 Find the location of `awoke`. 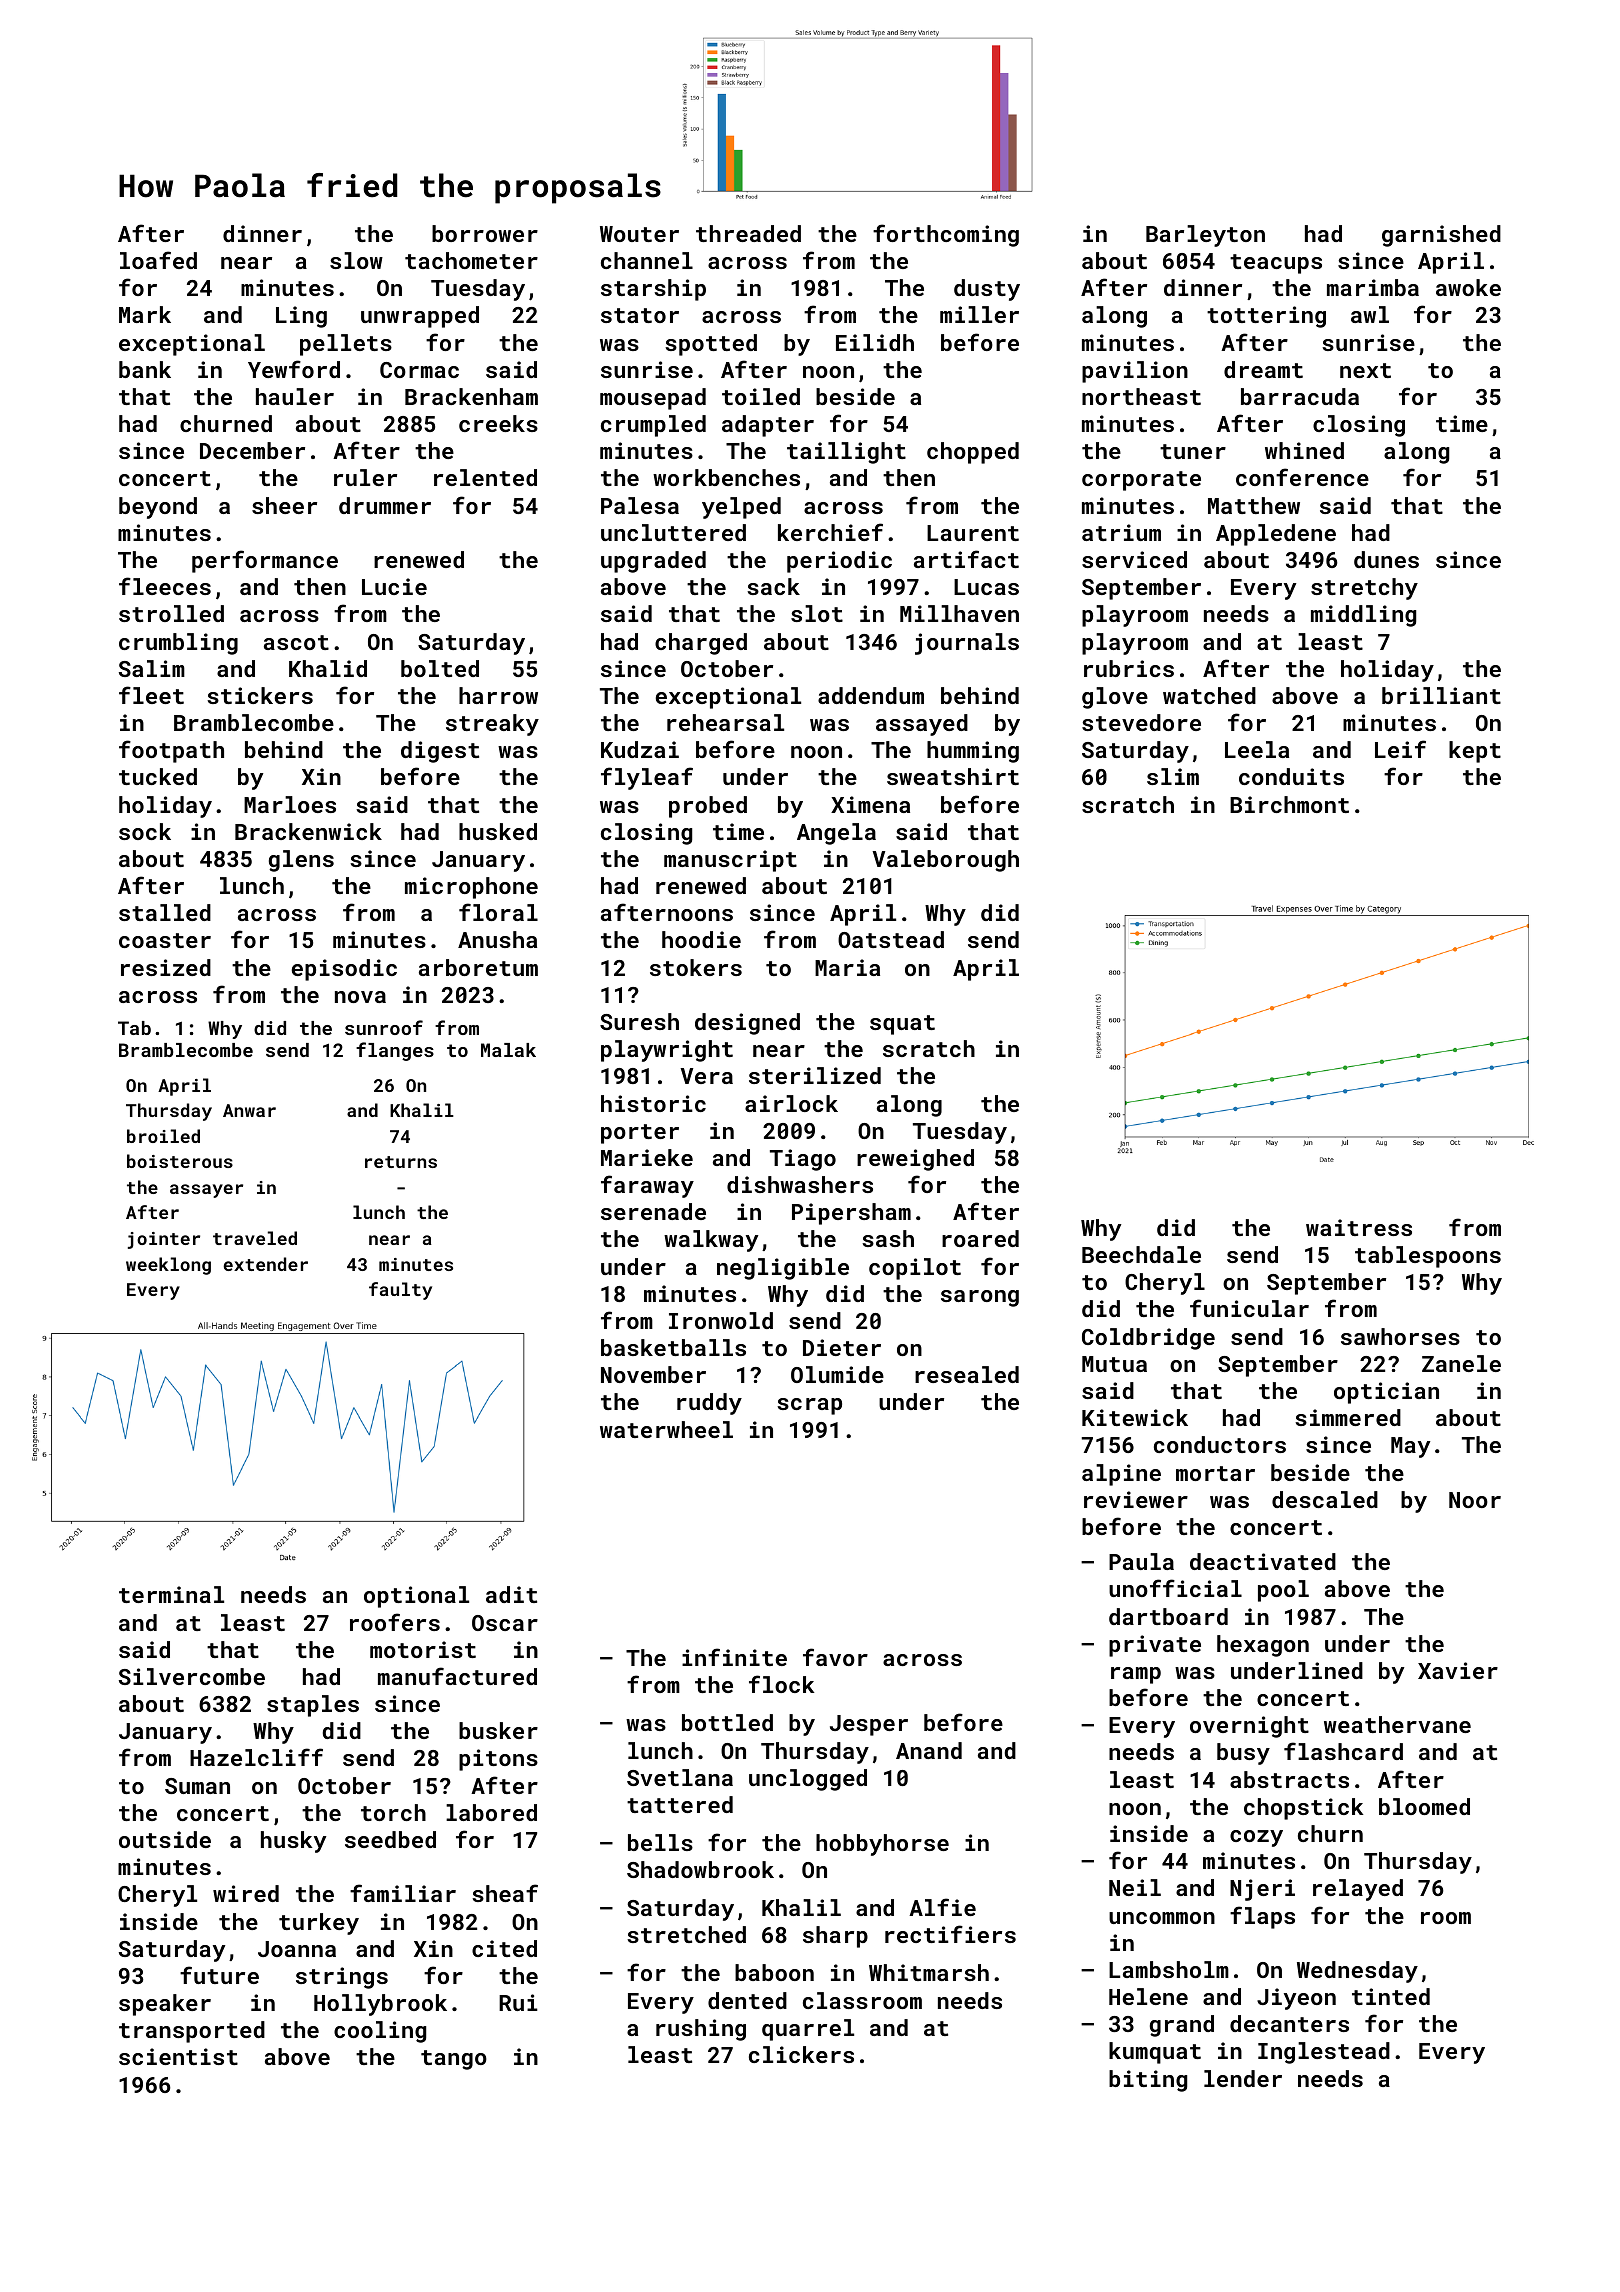

awoke is located at coordinates (1468, 287).
